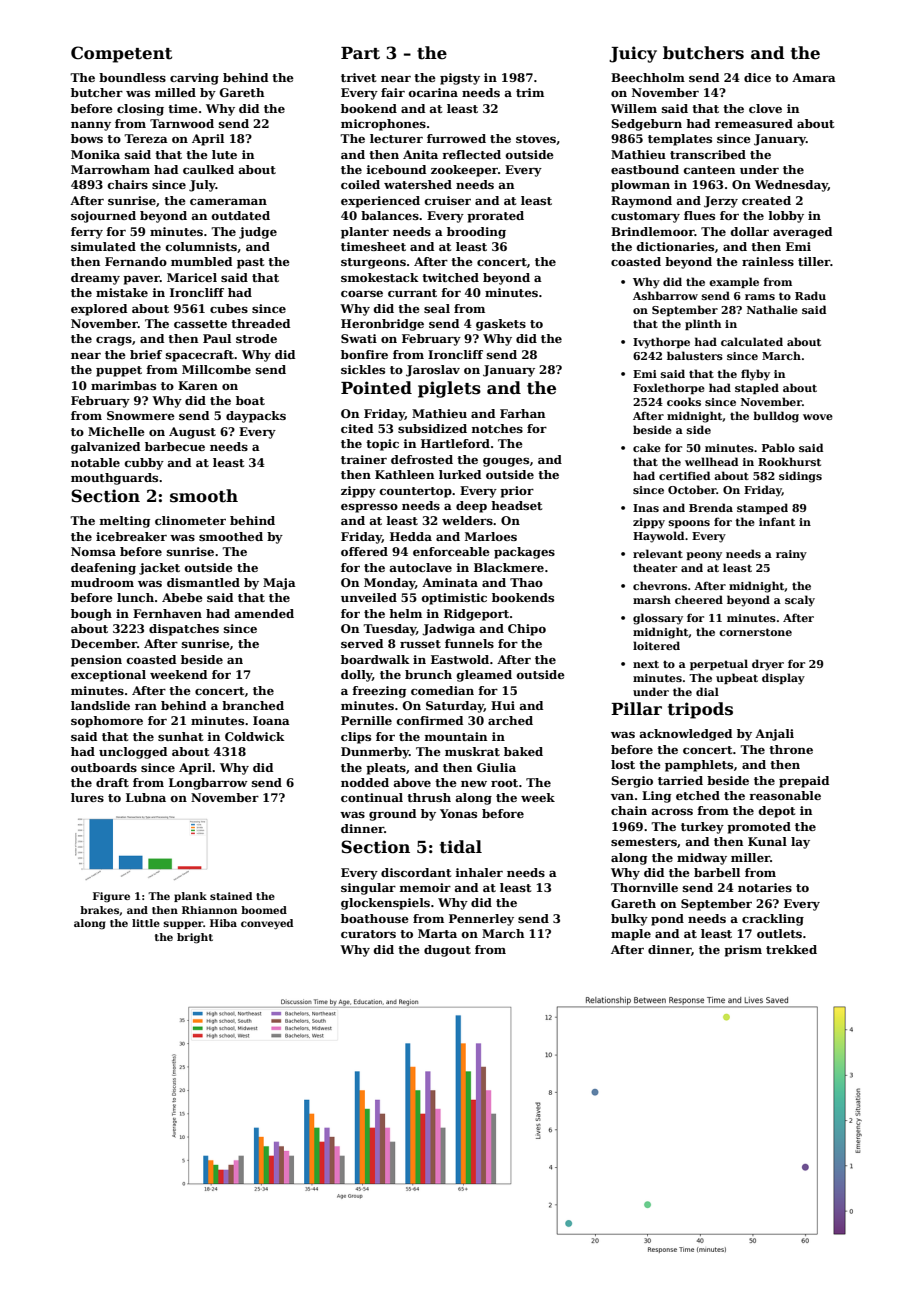  I want to click on cassette, so click(200, 324).
